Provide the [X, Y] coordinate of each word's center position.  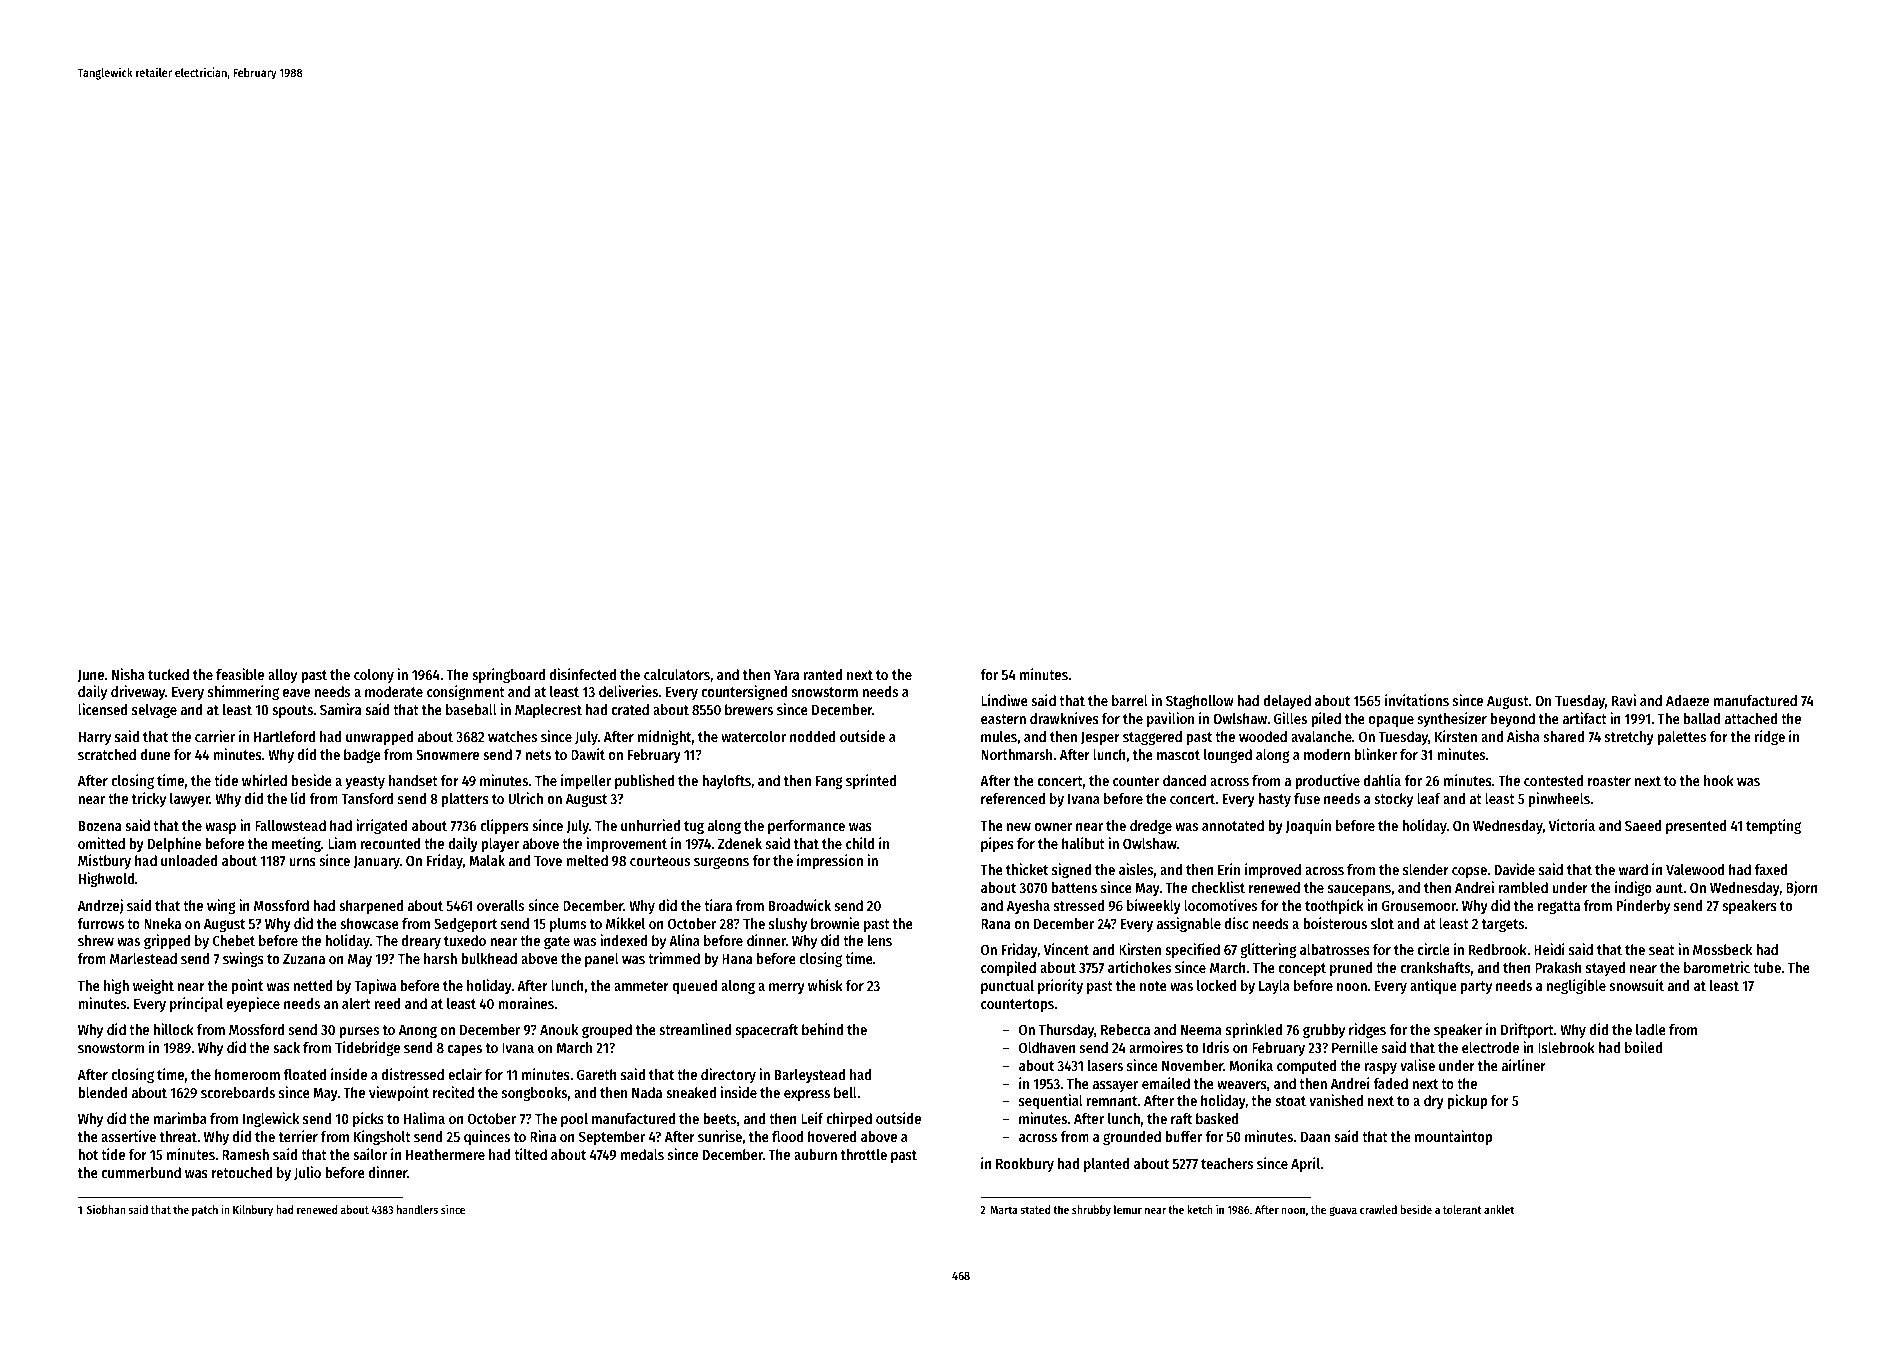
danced [1184, 780]
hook [1719, 780]
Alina [684, 940]
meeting [296, 844]
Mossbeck [1722, 949]
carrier [215, 736]
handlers [417, 1209]
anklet [1499, 1209]
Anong [418, 1031]
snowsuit [1637, 985]
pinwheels [1559, 799]
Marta [1003, 1210]
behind [822, 1029]
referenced [1013, 798]
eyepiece [253, 1004]
